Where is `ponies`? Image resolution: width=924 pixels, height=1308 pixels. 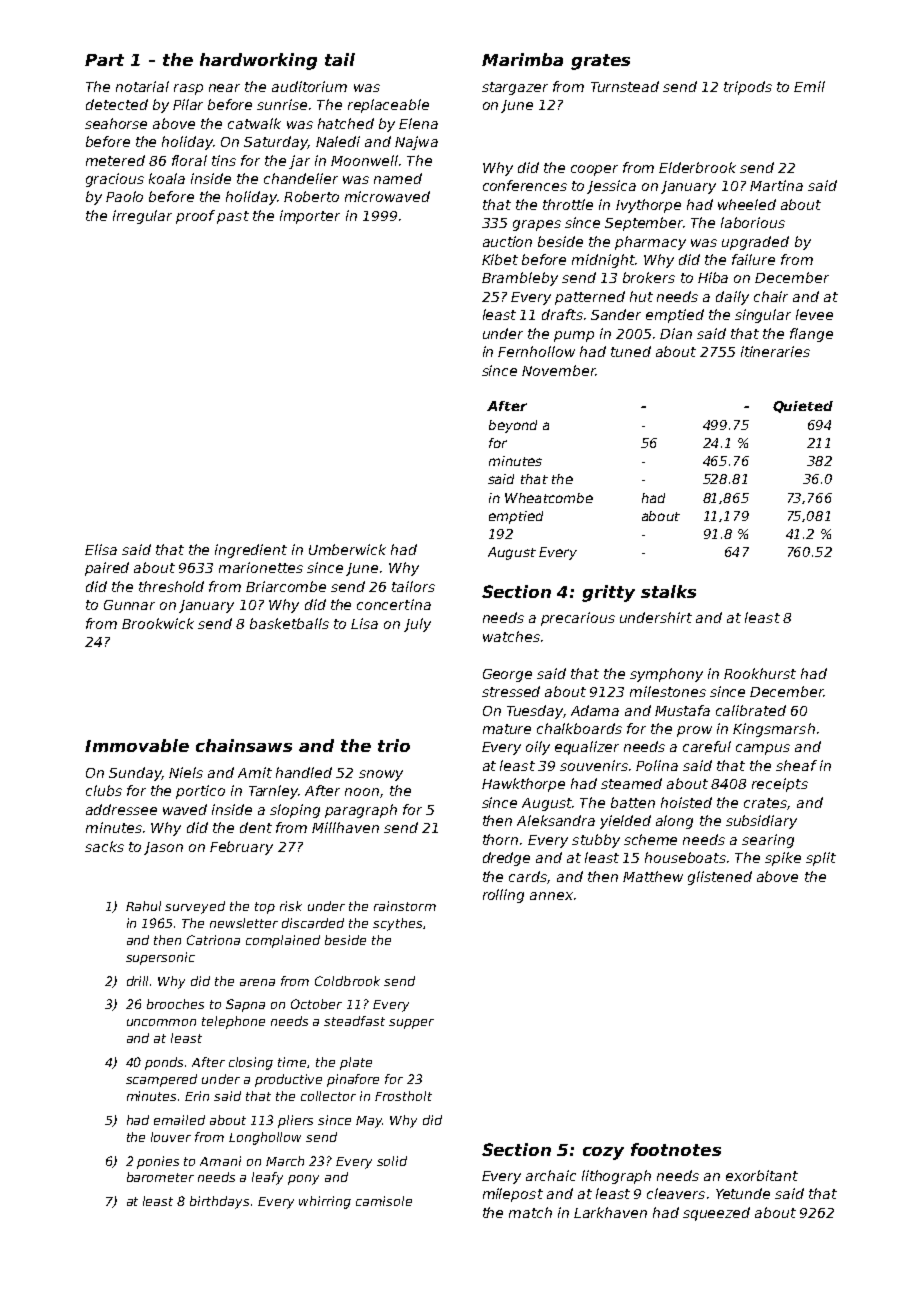
ponies is located at coordinates (158, 1162).
